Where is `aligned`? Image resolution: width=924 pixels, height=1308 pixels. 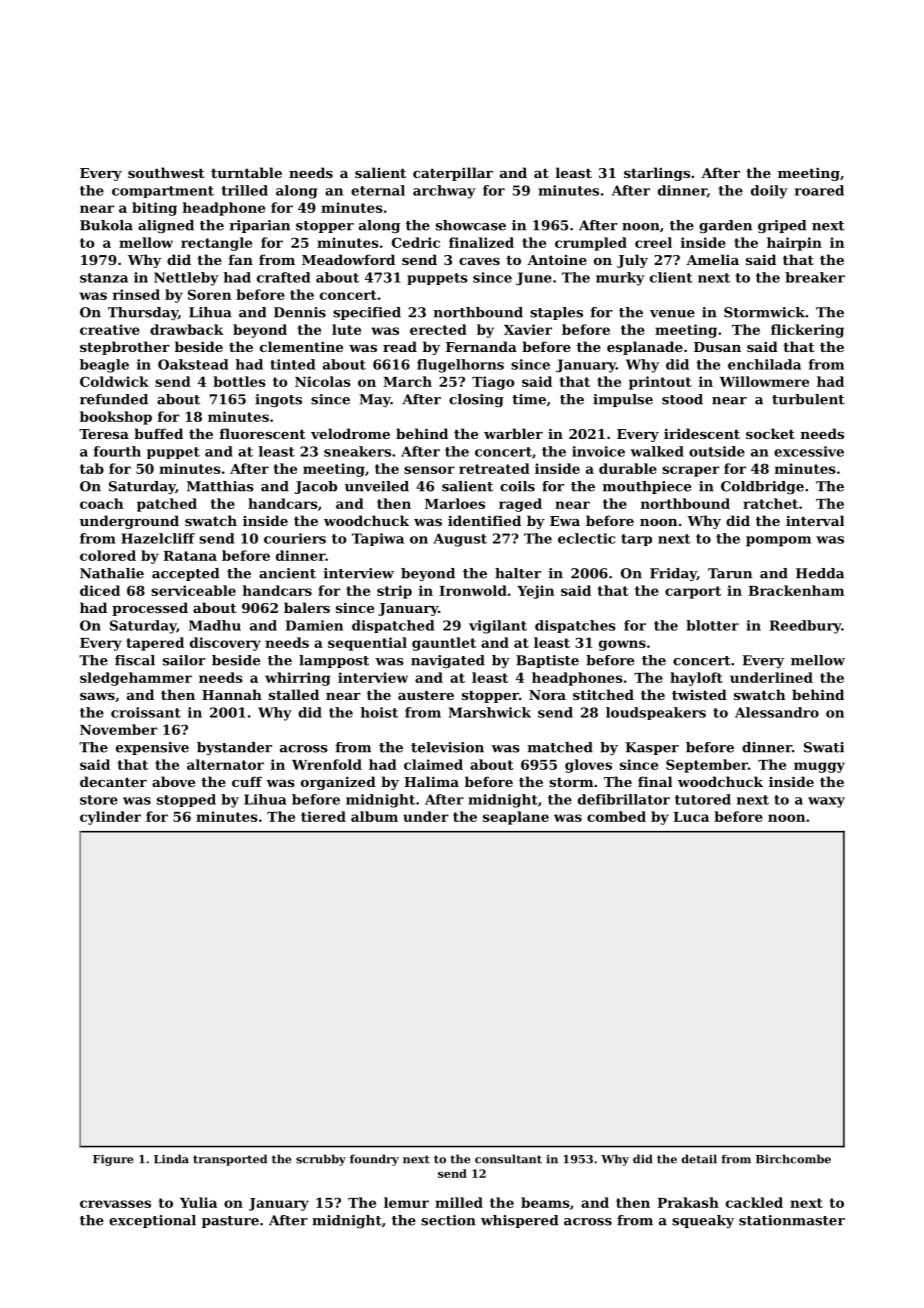
aligned is located at coordinates (166, 226).
